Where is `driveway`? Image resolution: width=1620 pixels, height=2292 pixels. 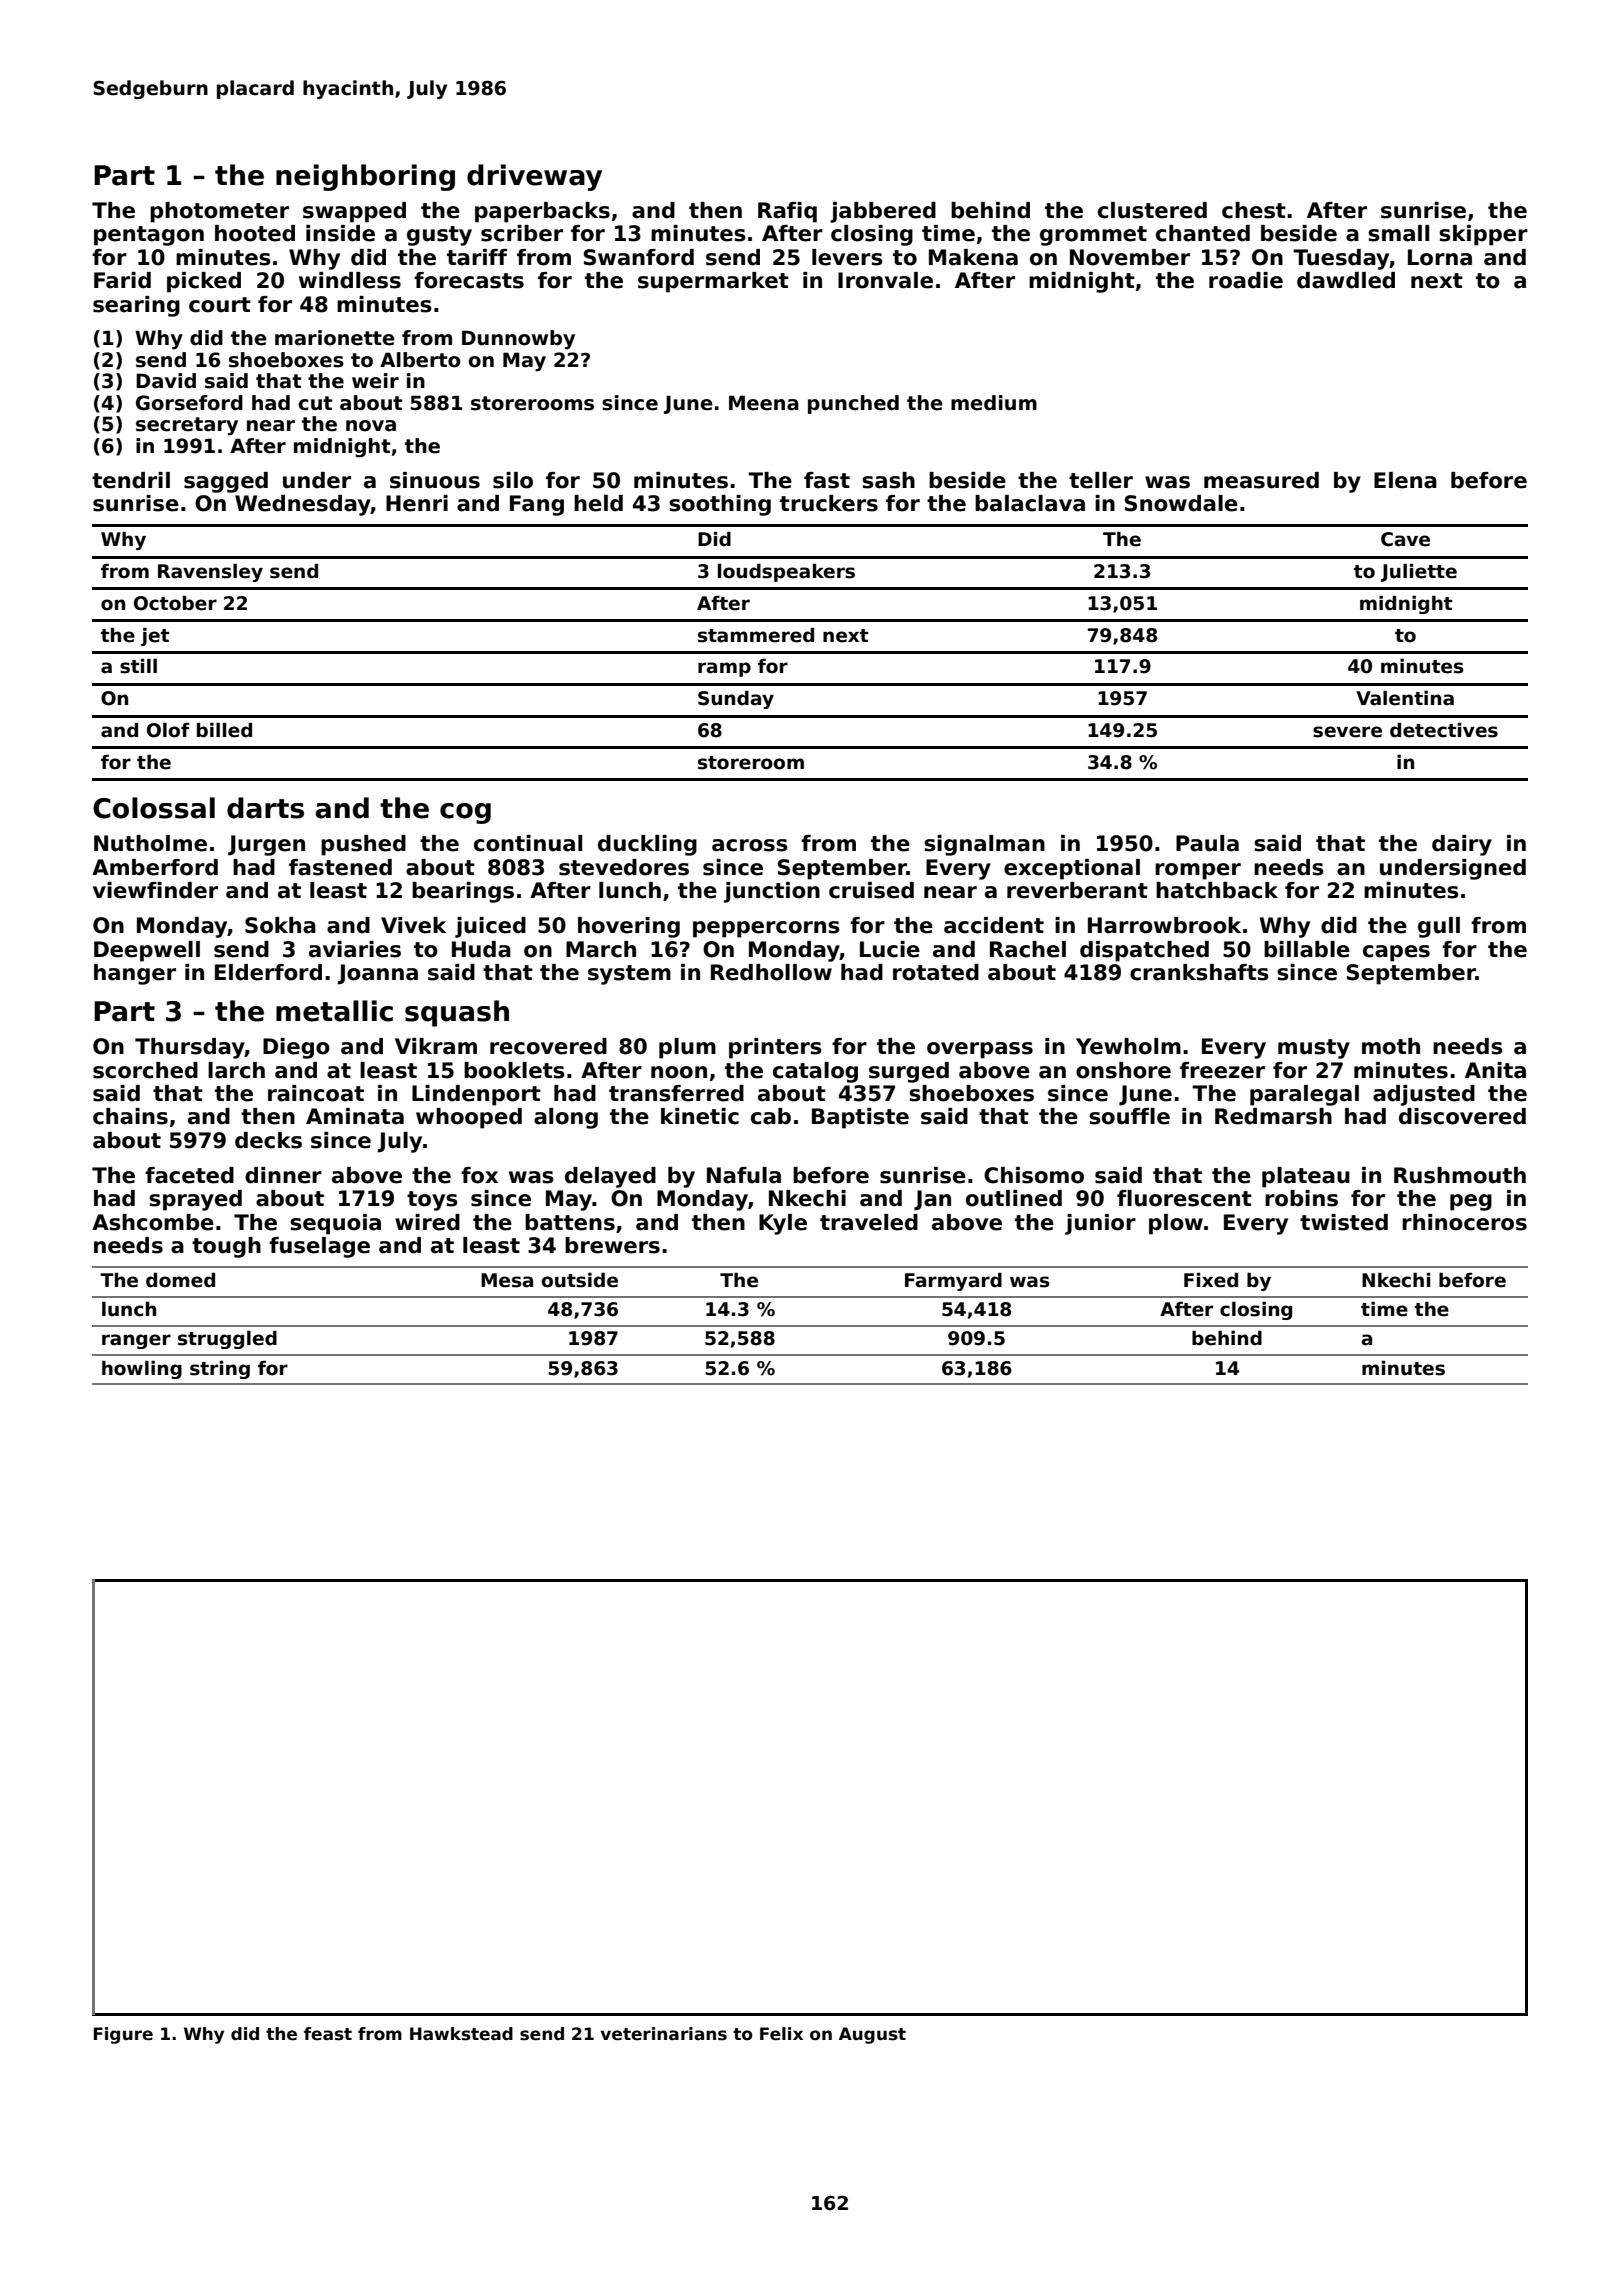
driveway is located at coordinates (534, 177).
